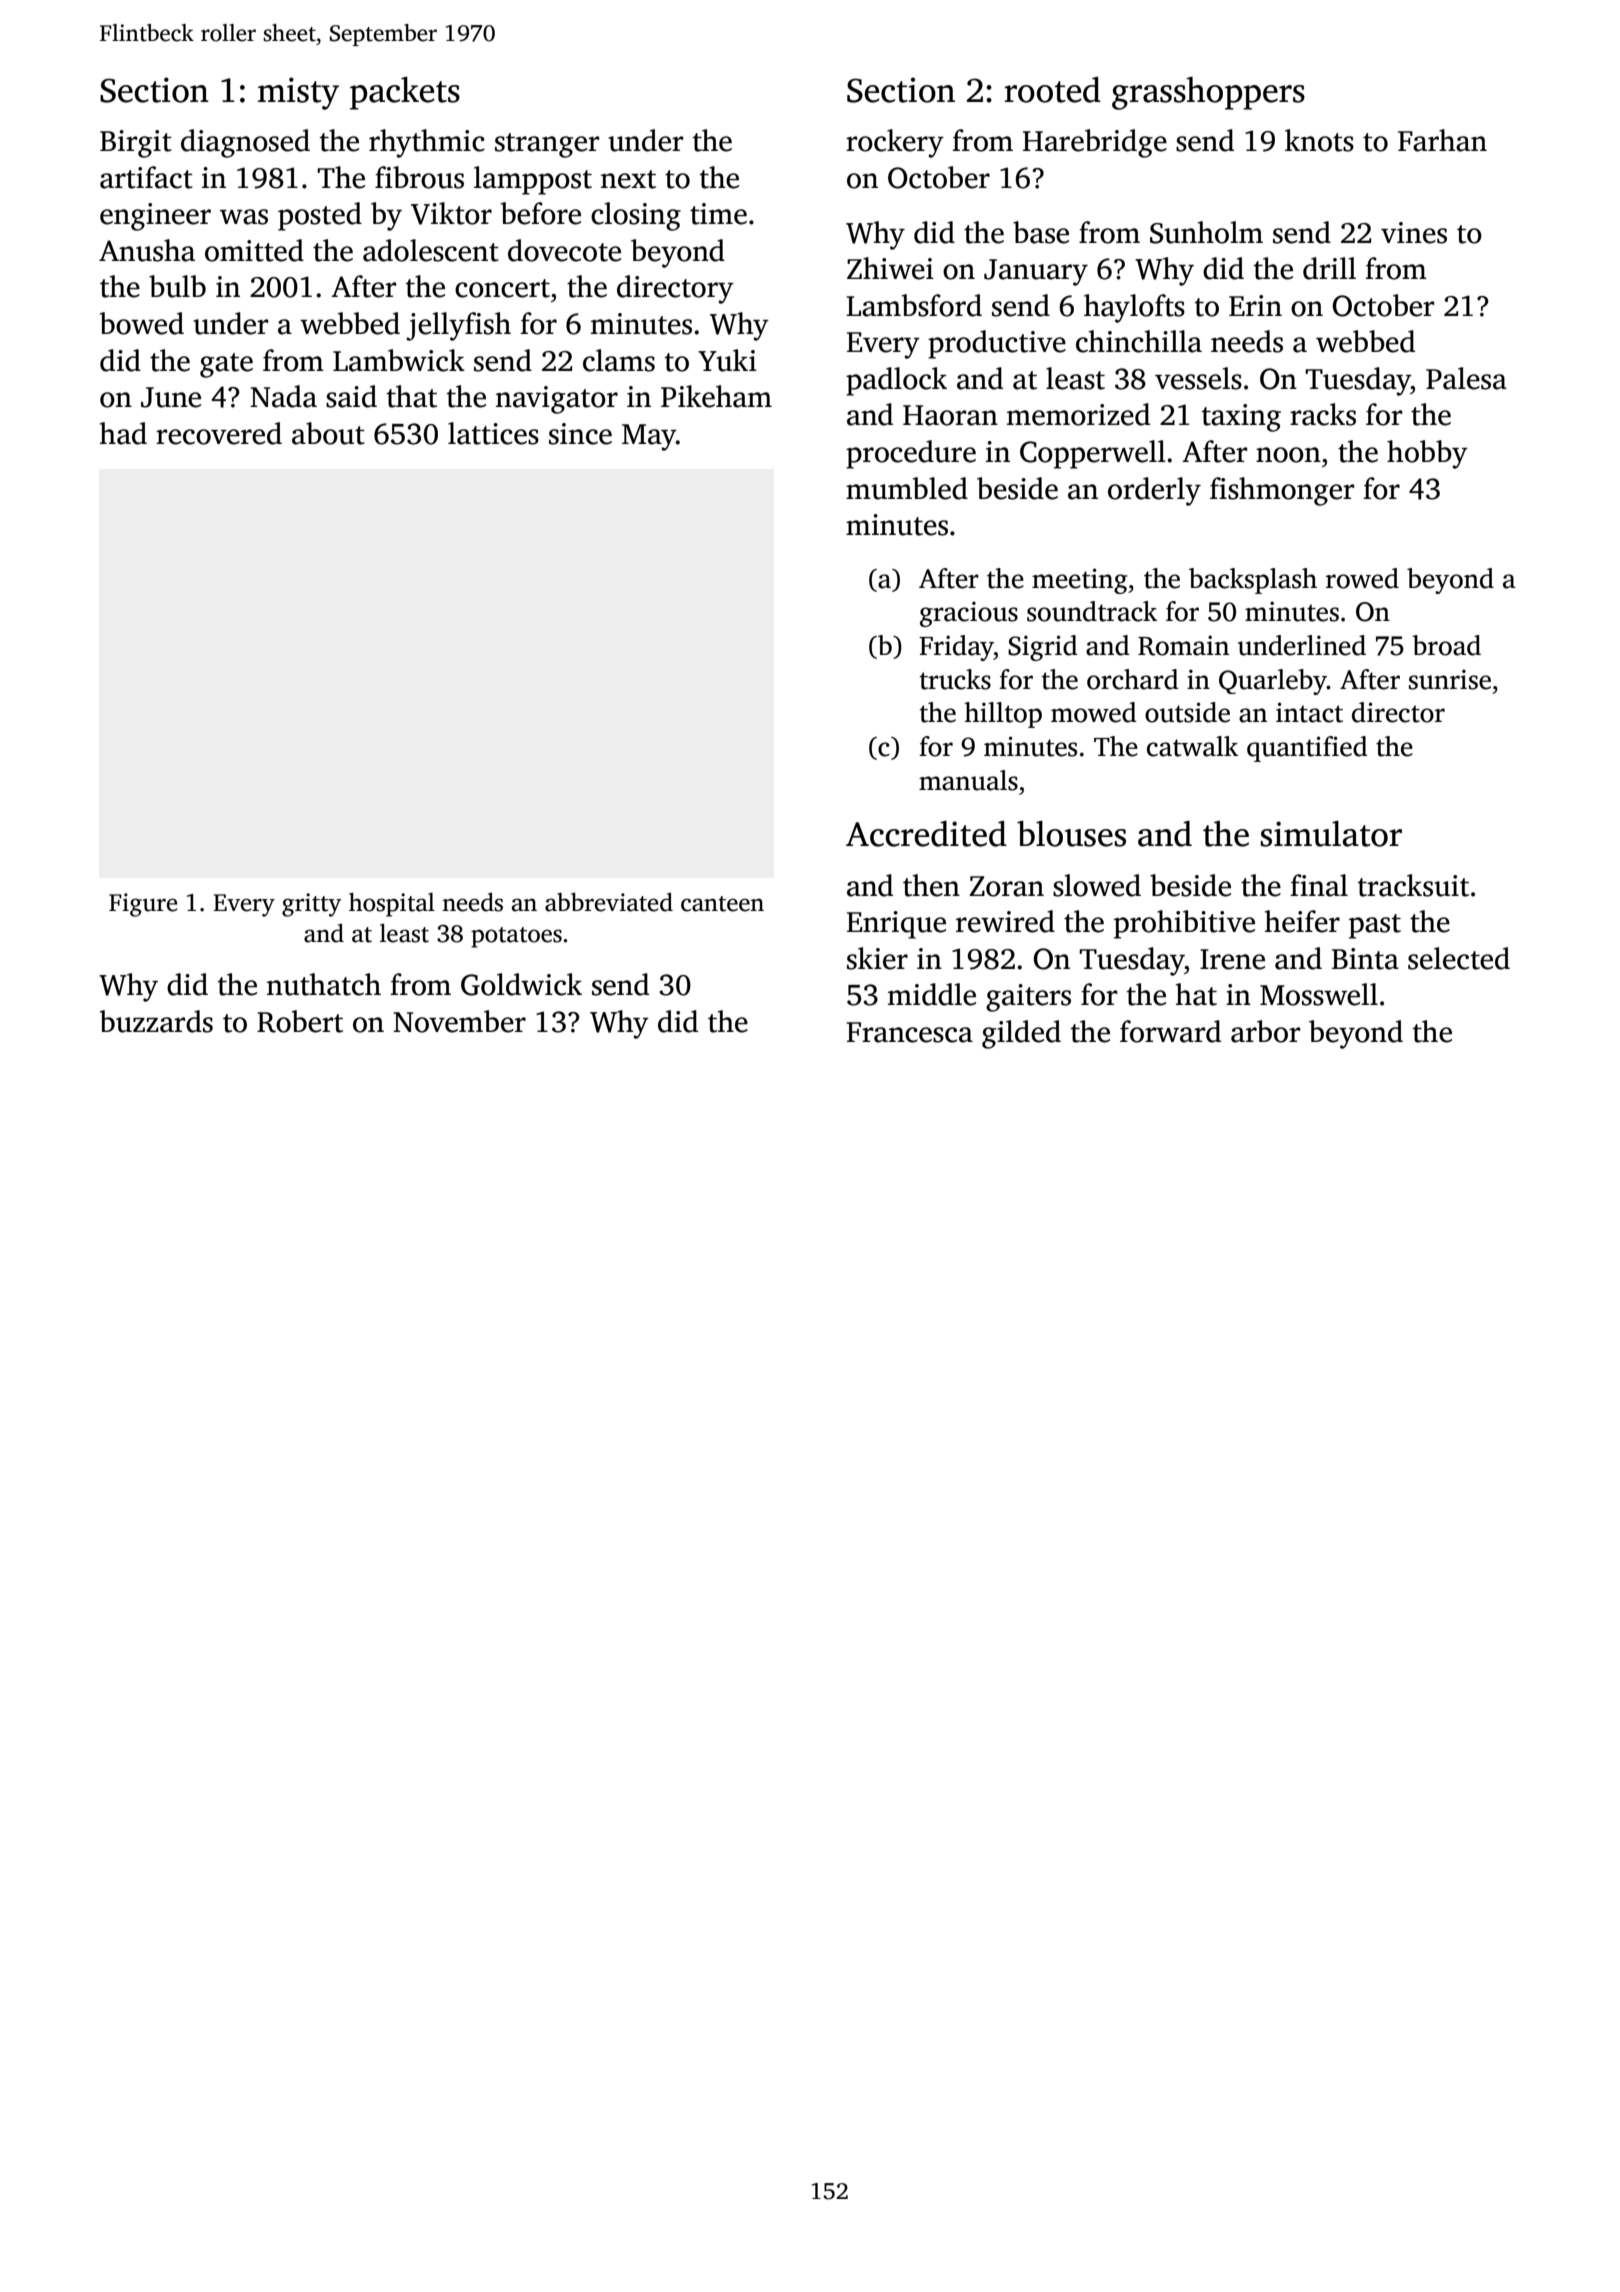  Describe the element at coordinates (1208, 93) in the screenshot. I see `grasshoppers` at that location.
